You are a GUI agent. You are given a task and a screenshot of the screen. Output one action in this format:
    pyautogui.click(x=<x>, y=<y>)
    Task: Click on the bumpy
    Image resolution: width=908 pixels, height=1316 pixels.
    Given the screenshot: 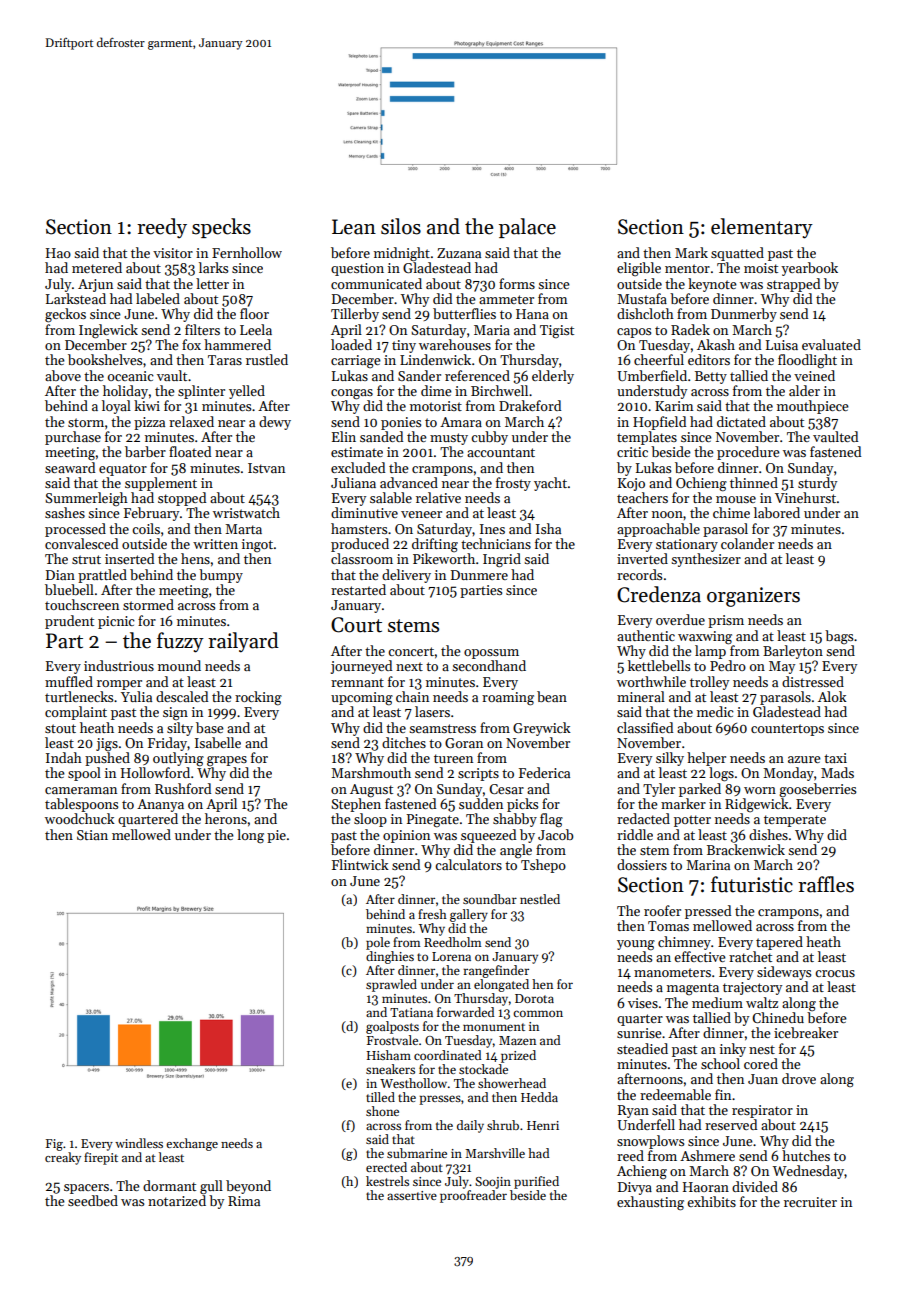 What is the action you would take?
    pyautogui.click(x=221, y=576)
